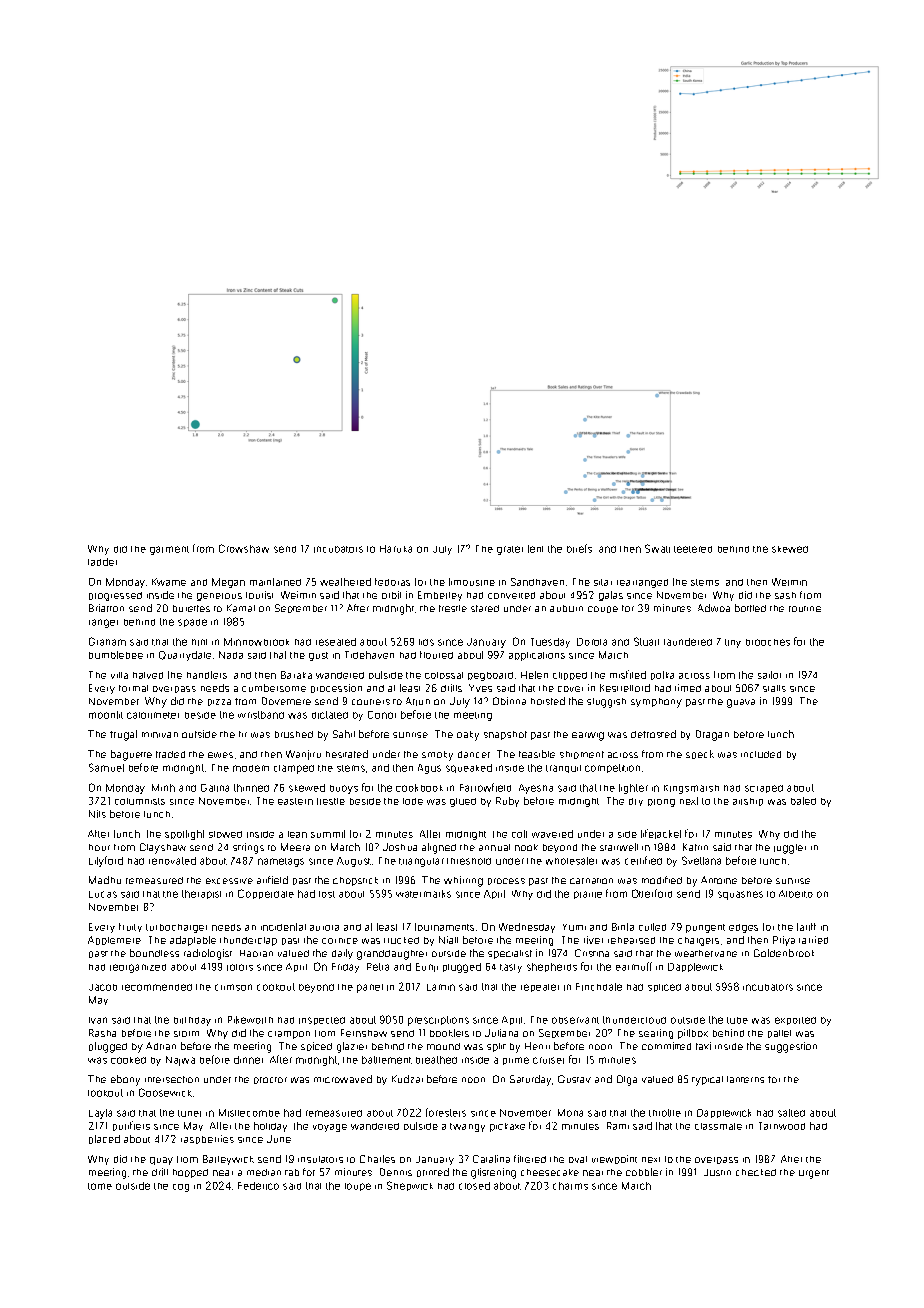 The height and width of the screenshot is (1308, 924). I want to click on closed, so click(474, 1186).
